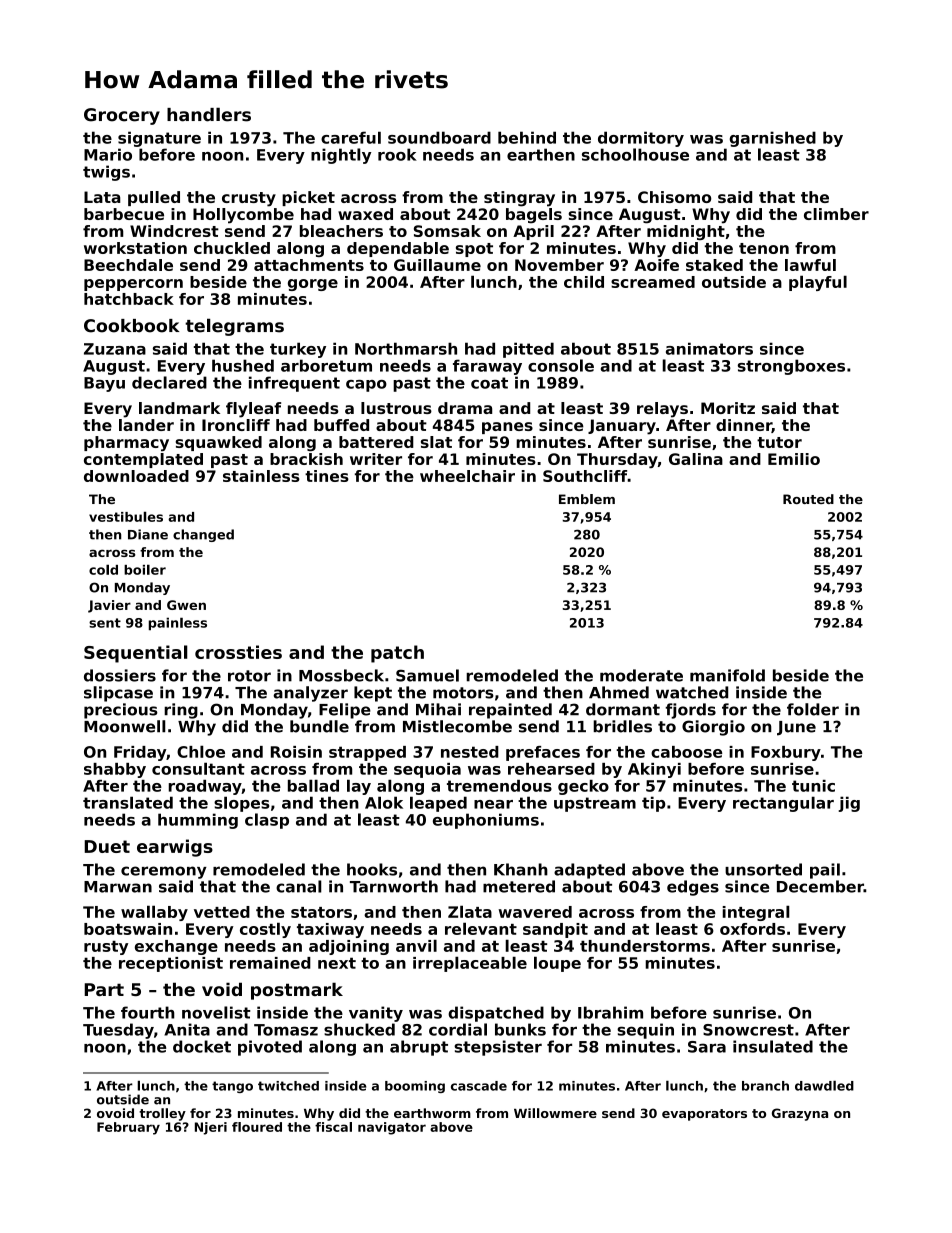  What do you see at coordinates (299, 886) in the document?
I see `canal` at bounding box center [299, 886].
